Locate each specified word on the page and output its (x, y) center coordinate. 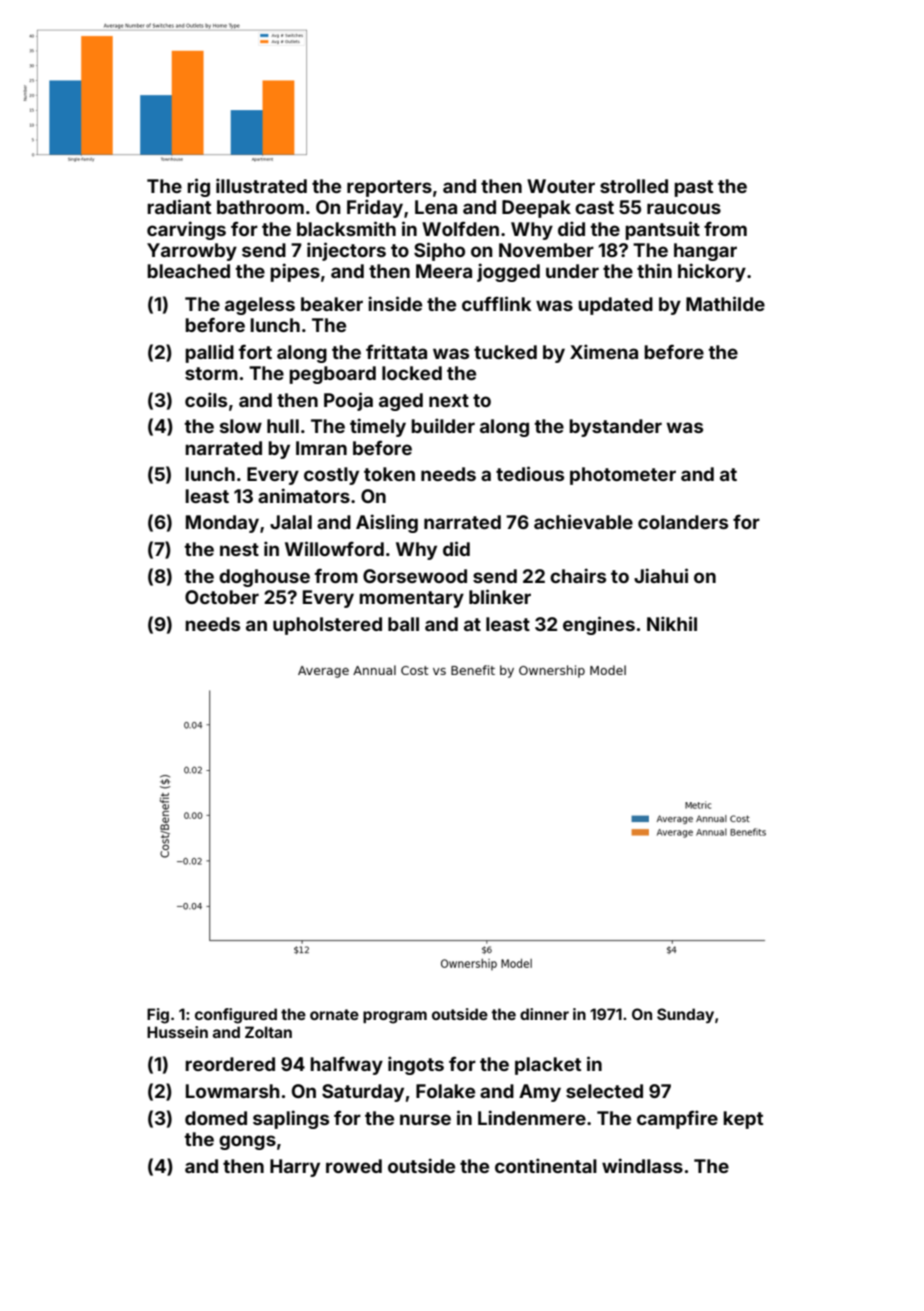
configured (236, 1016)
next (449, 400)
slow (241, 426)
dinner (544, 1014)
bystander (615, 428)
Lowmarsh (233, 1091)
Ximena (604, 351)
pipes (295, 272)
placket (548, 1066)
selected (604, 1091)
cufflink (496, 303)
